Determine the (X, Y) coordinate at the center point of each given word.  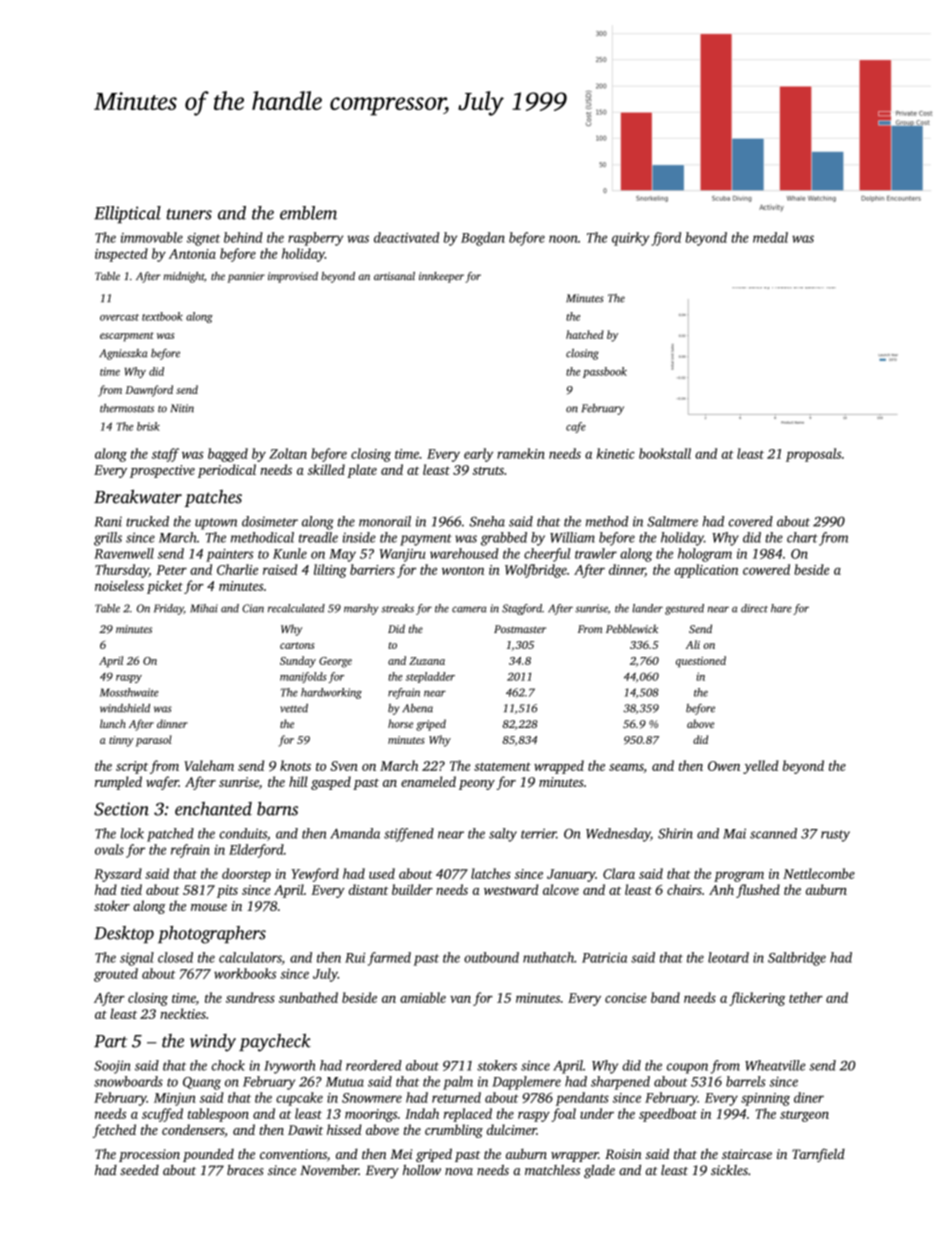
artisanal (394, 276)
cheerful (547, 555)
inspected (121, 255)
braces (245, 1170)
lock (132, 833)
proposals (813, 455)
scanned (773, 833)
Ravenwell (124, 553)
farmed (389, 959)
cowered (766, 569)
